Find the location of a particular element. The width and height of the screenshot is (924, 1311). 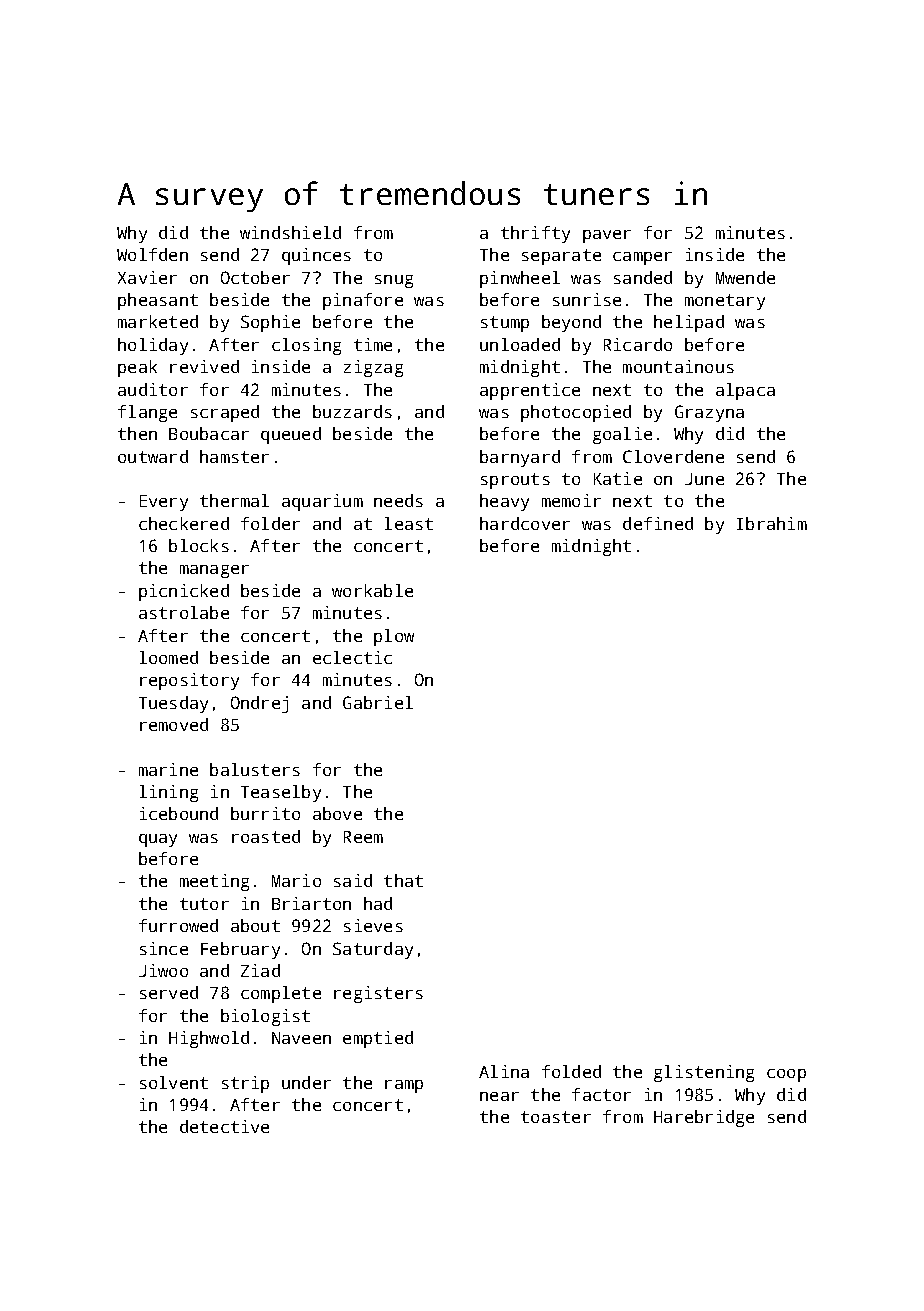

thrifty is located at coordinates (535, 234).
